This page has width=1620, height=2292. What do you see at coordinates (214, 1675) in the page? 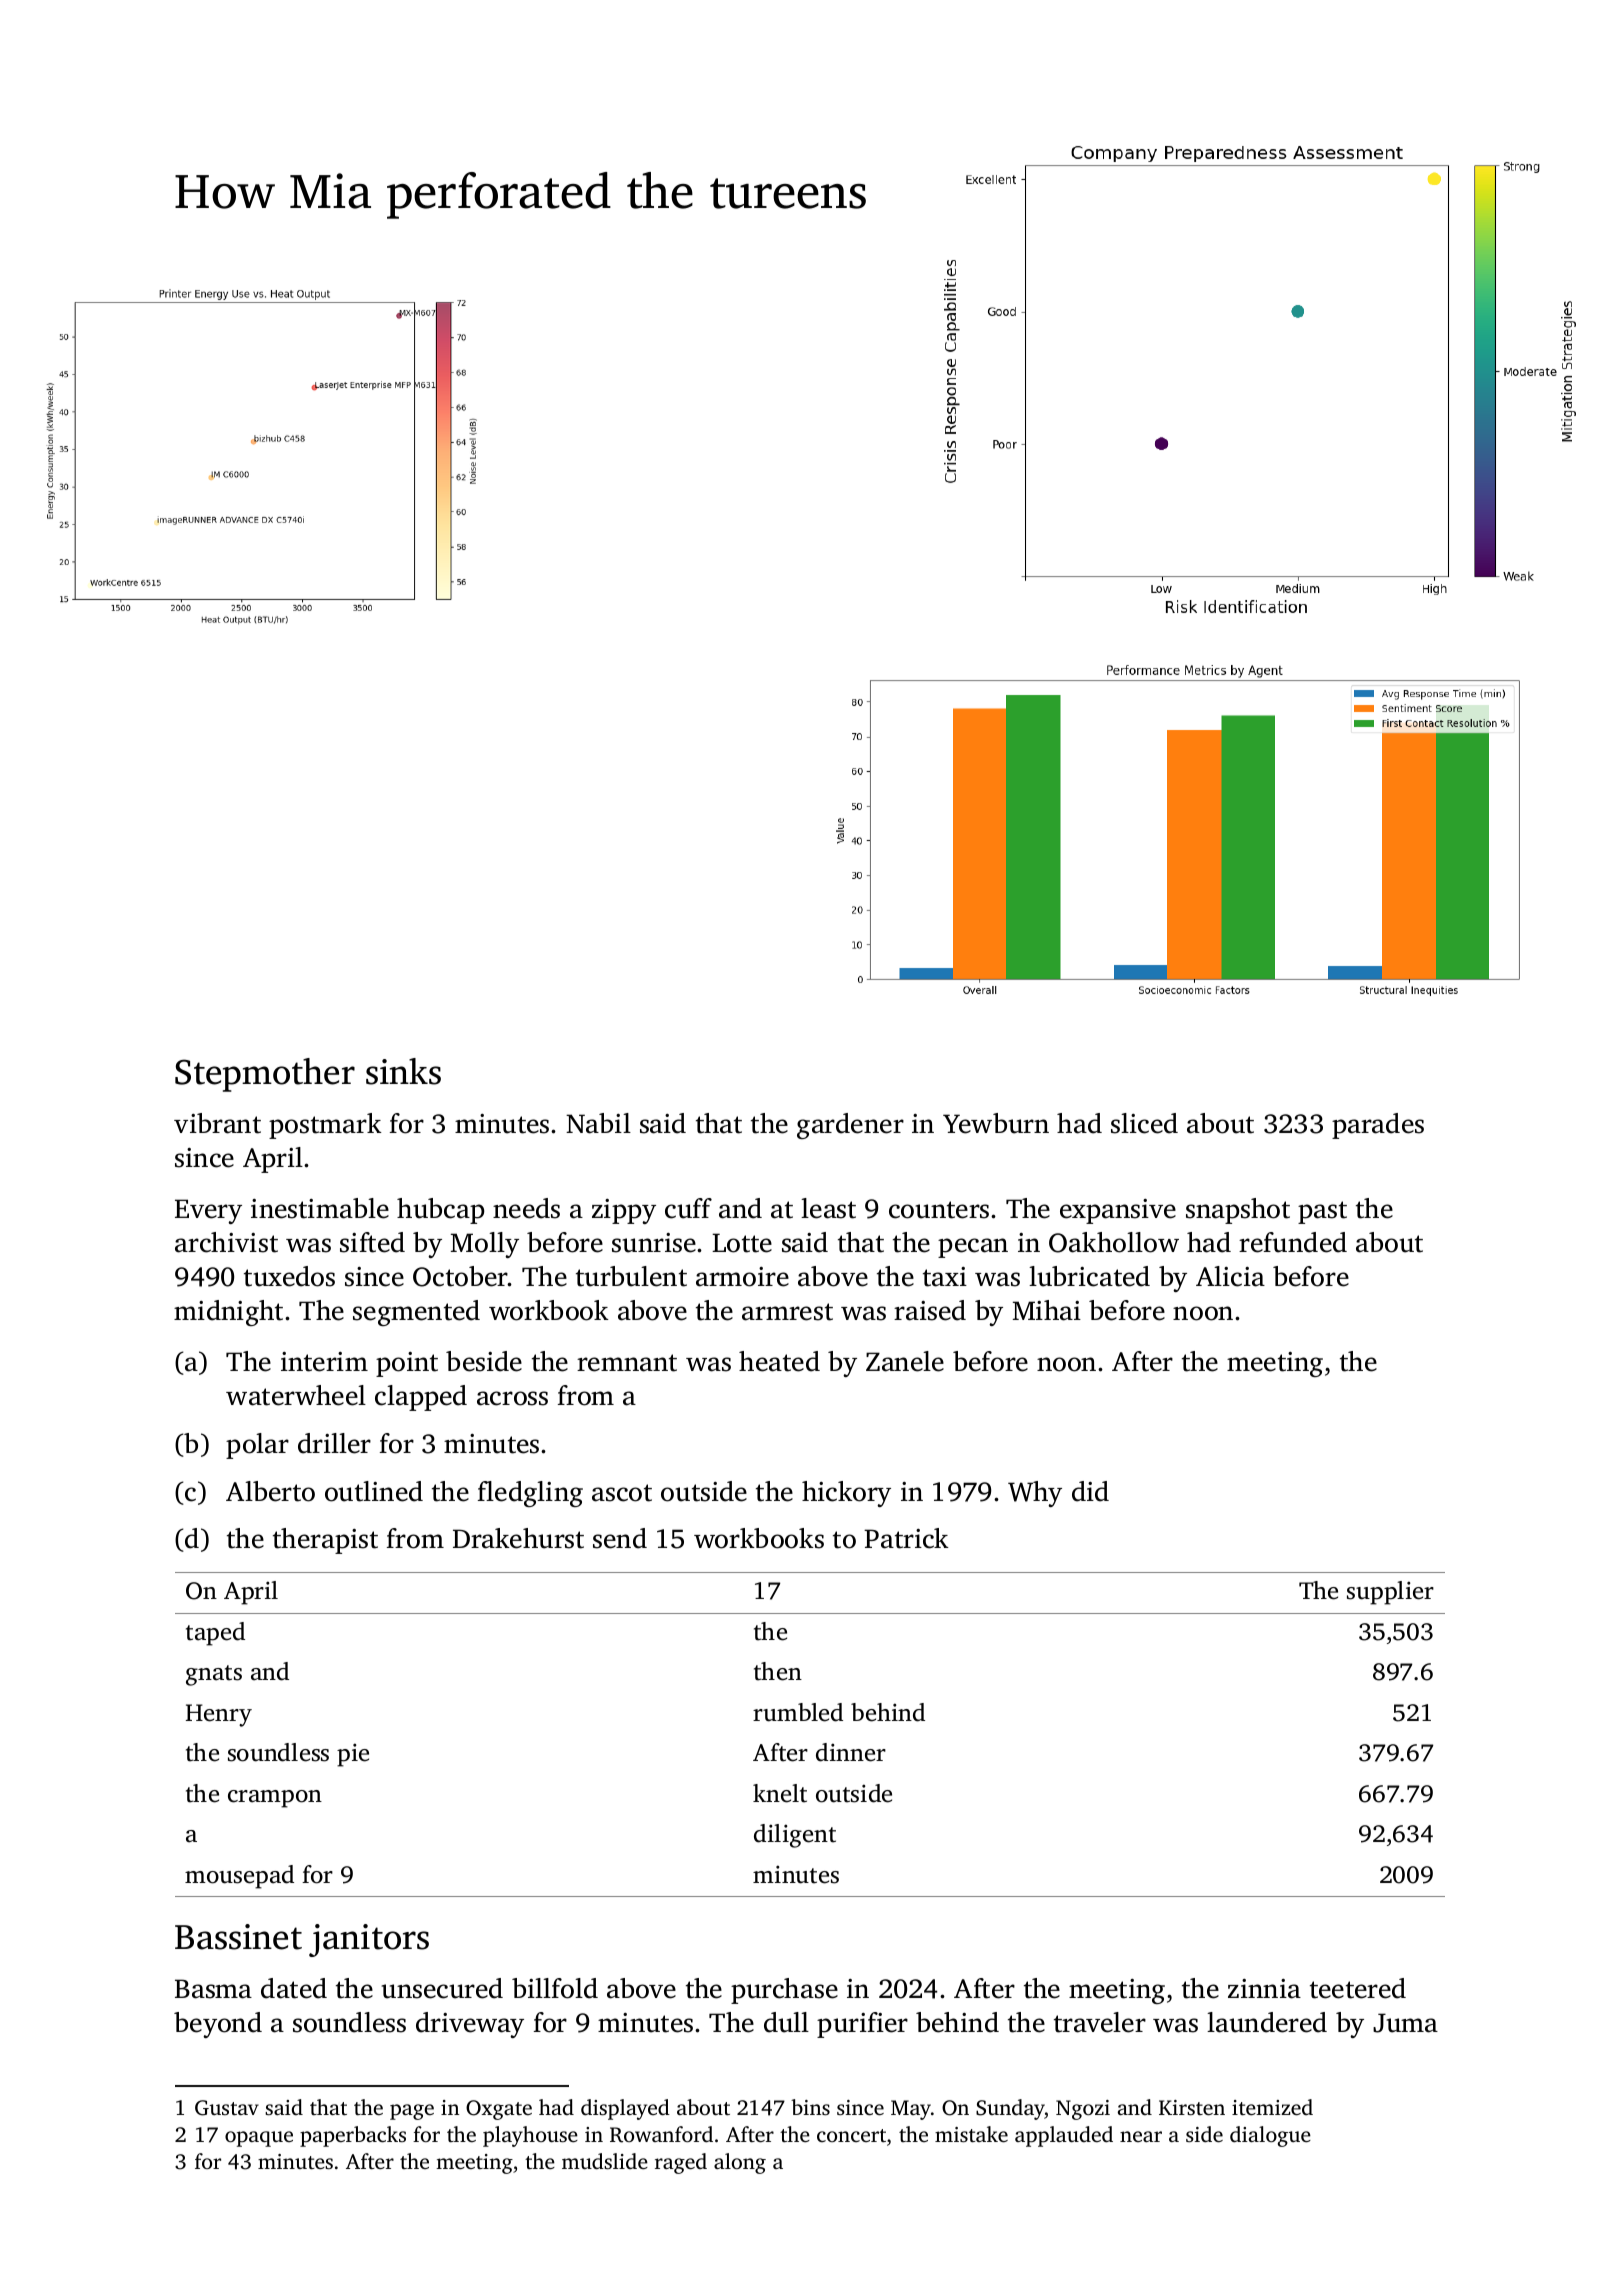
I see `gnats` at bounding box center [214, 1675].
